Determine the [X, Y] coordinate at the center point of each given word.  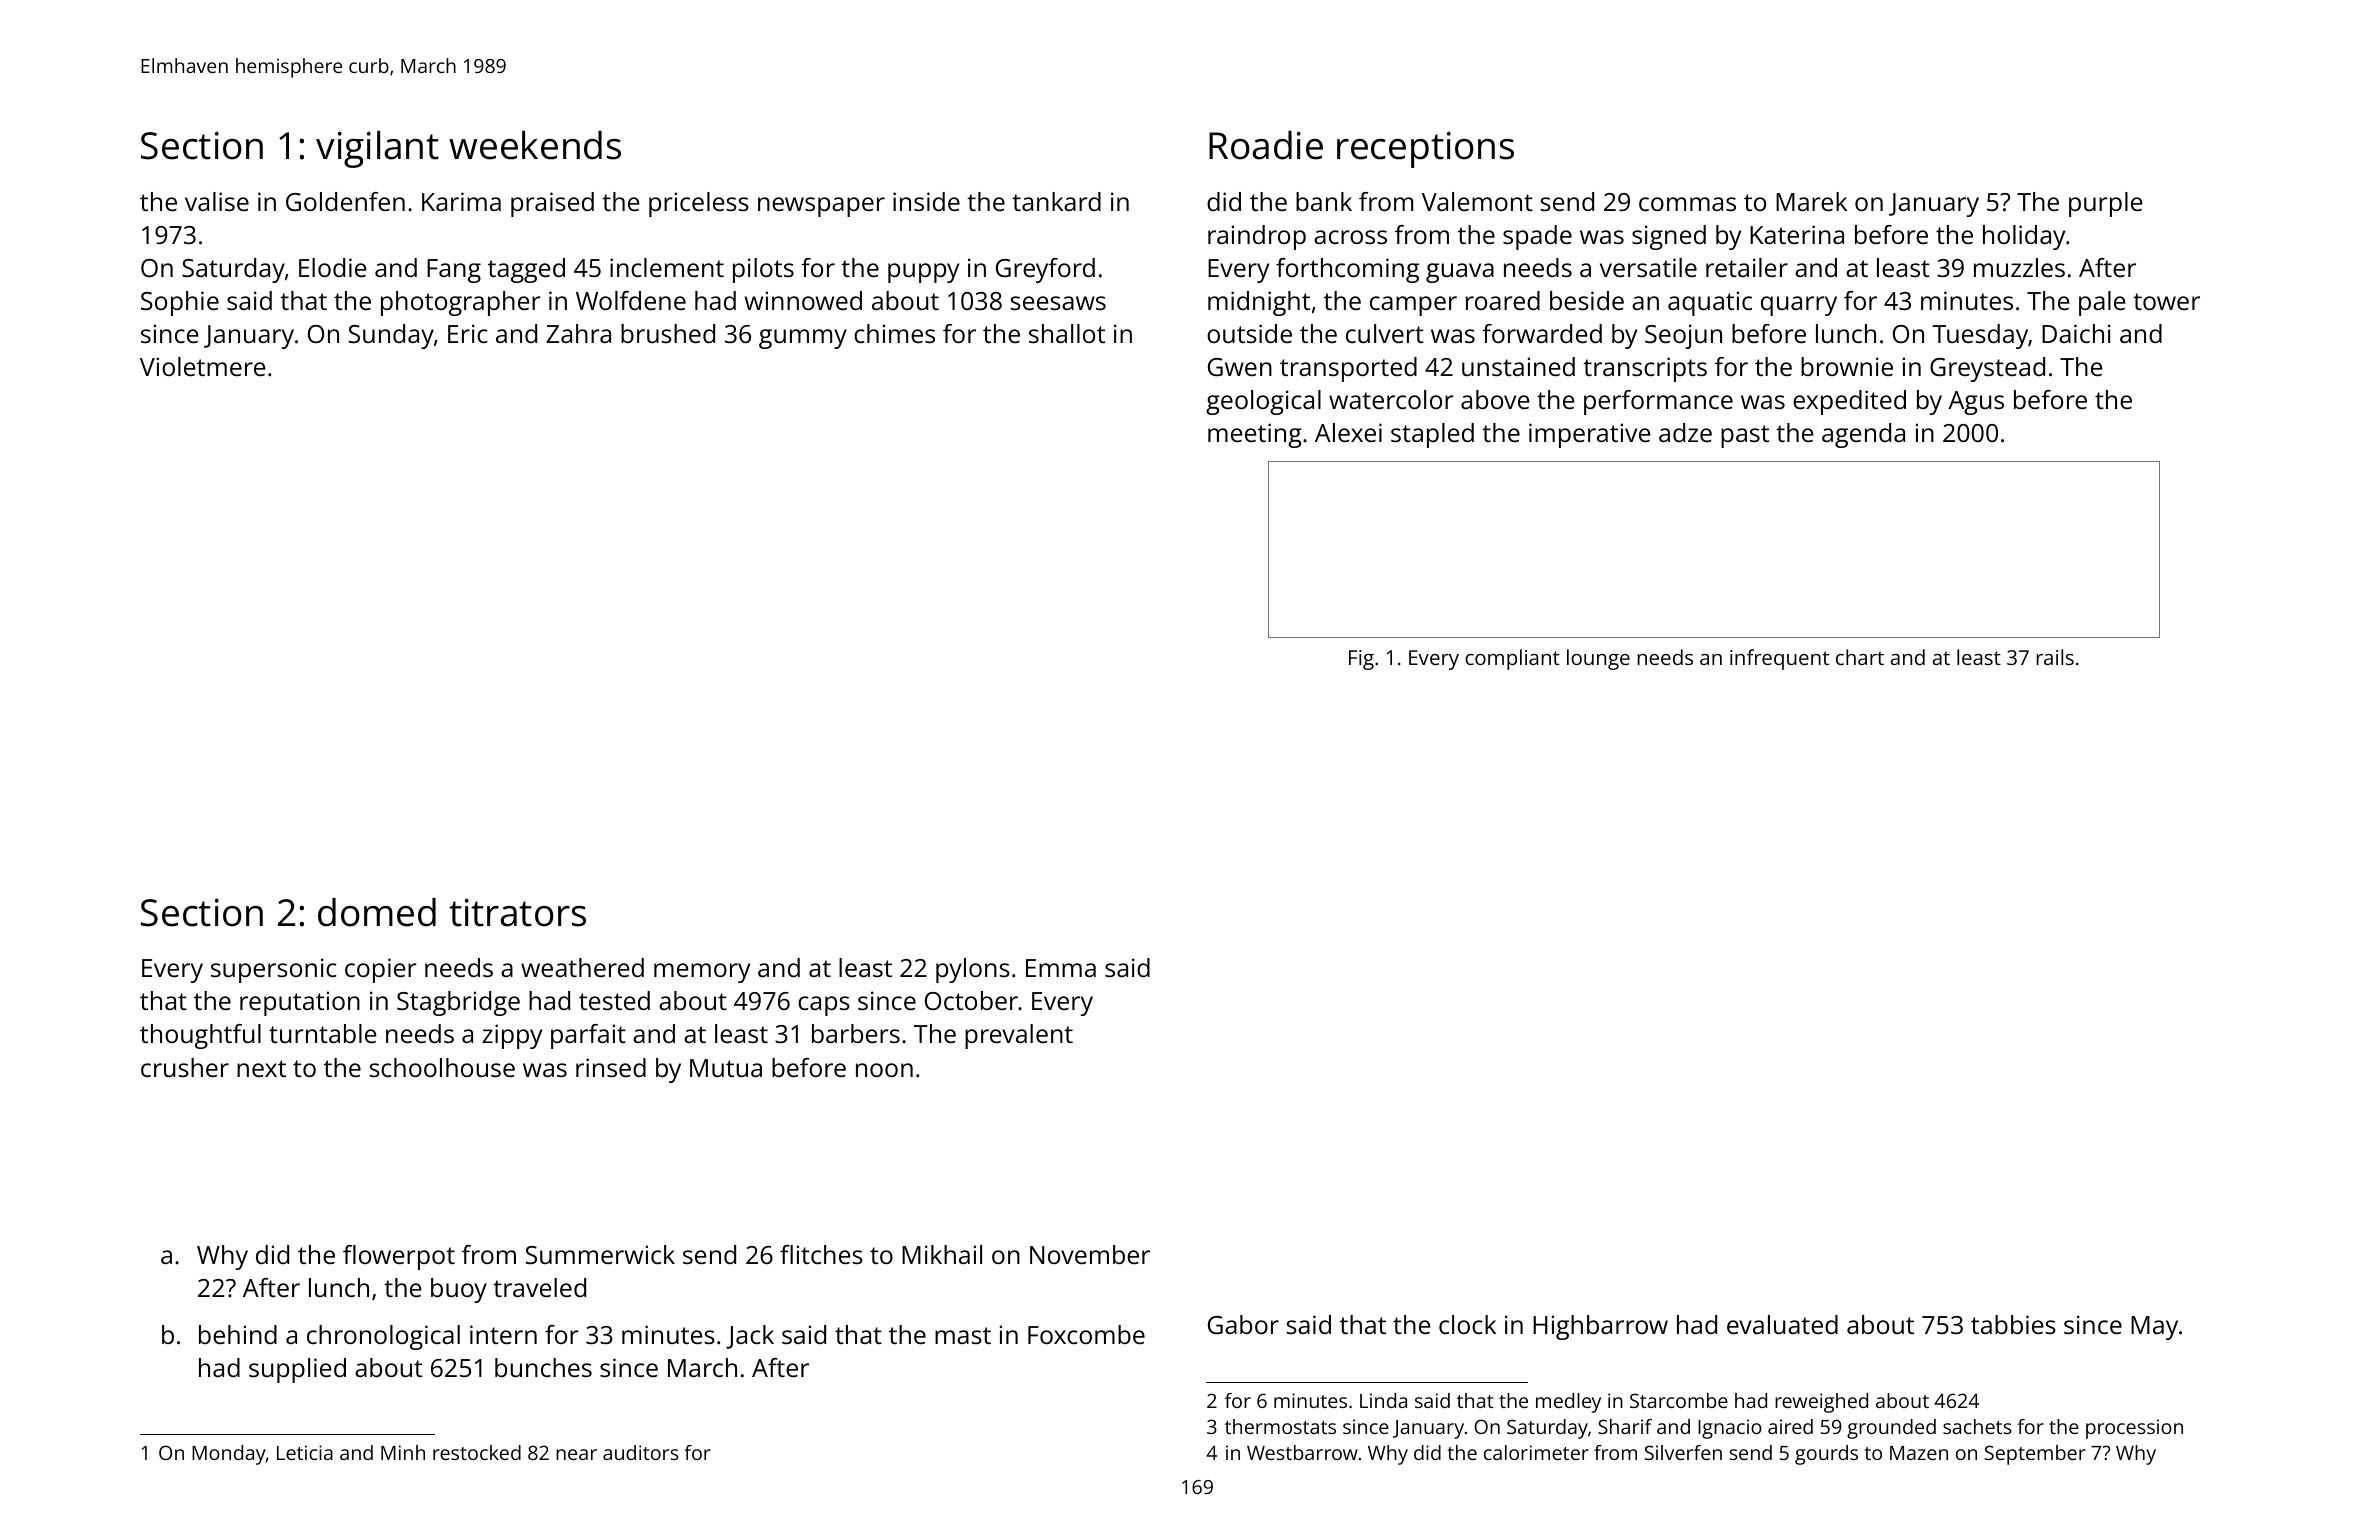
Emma [1061, 968]
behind [238, 1334]
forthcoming [1347, 270]
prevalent [1019, 1036]
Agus [1976, 403]
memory [702, 973]
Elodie [333, 267]
